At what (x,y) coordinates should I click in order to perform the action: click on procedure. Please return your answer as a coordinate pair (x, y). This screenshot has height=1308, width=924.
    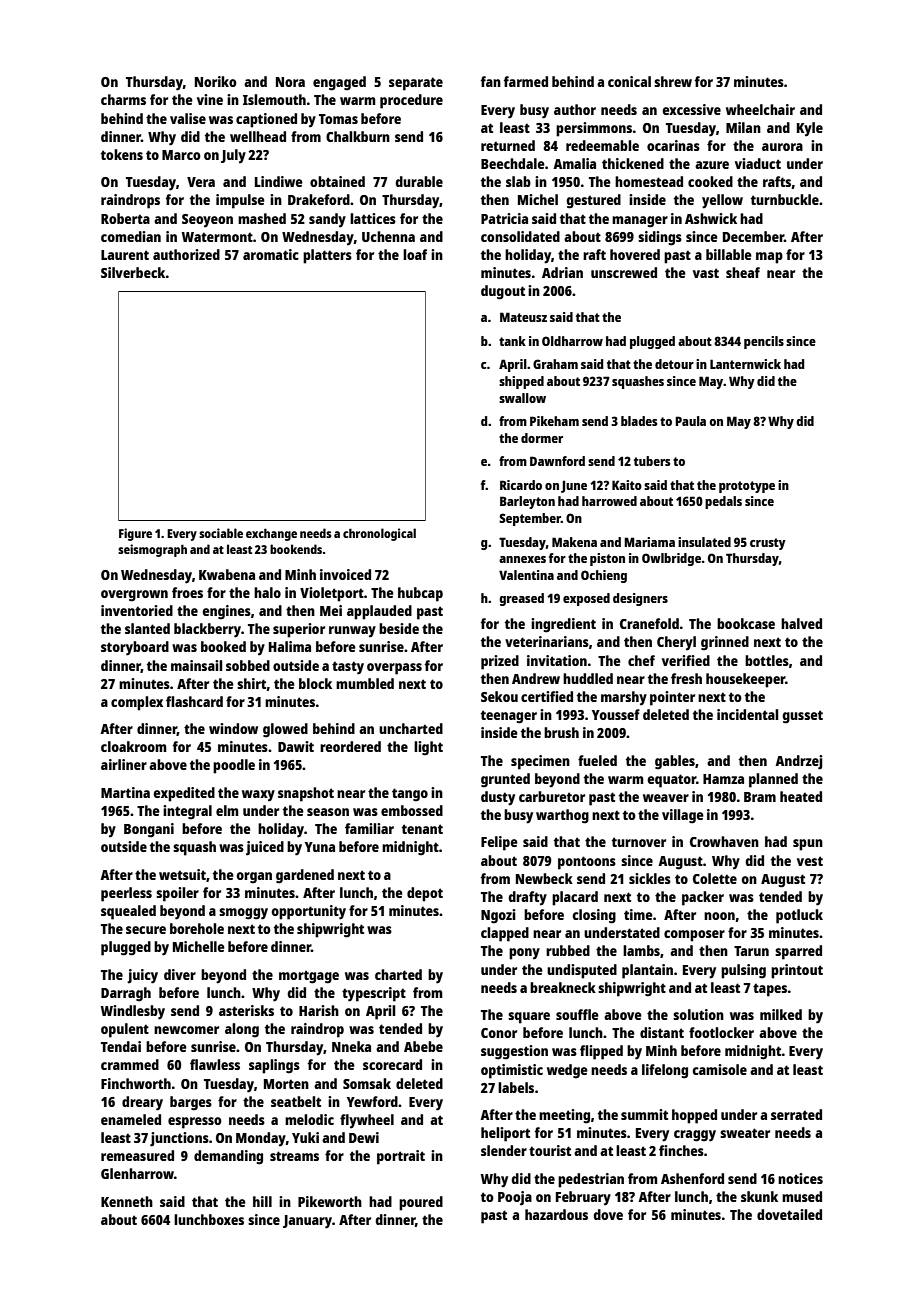
    Looking at the image, I should click on (411, 101).
